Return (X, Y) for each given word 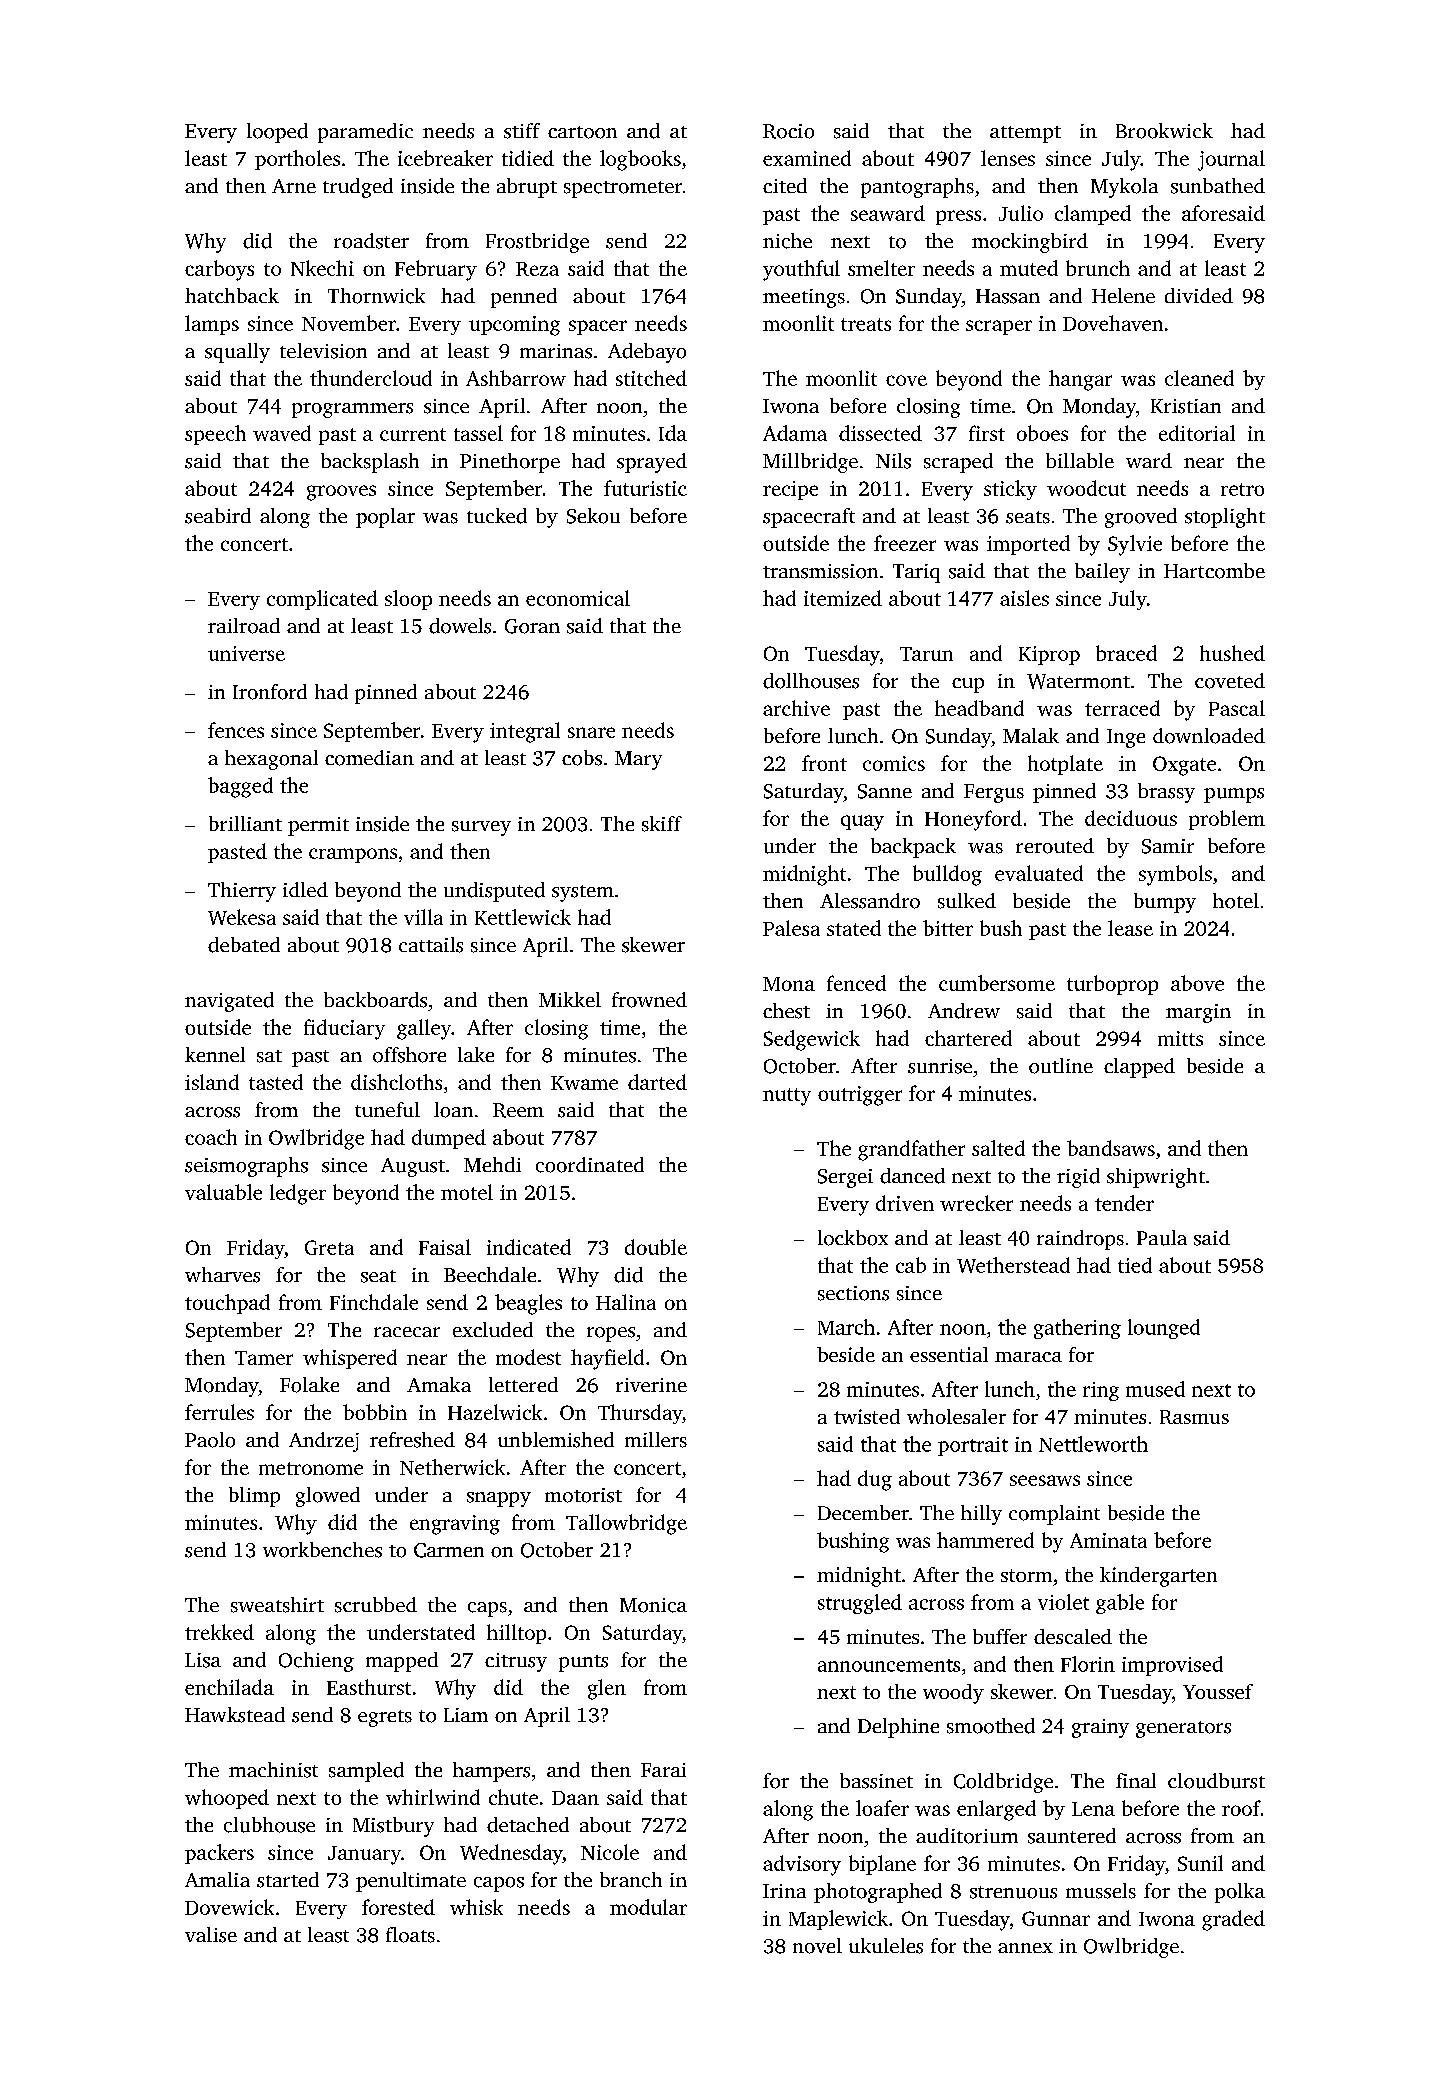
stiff (522, 131)
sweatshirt (277, 1605)
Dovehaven (1113, 323)
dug (875, 1480)
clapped (1139, 1068)
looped (277, 133)
